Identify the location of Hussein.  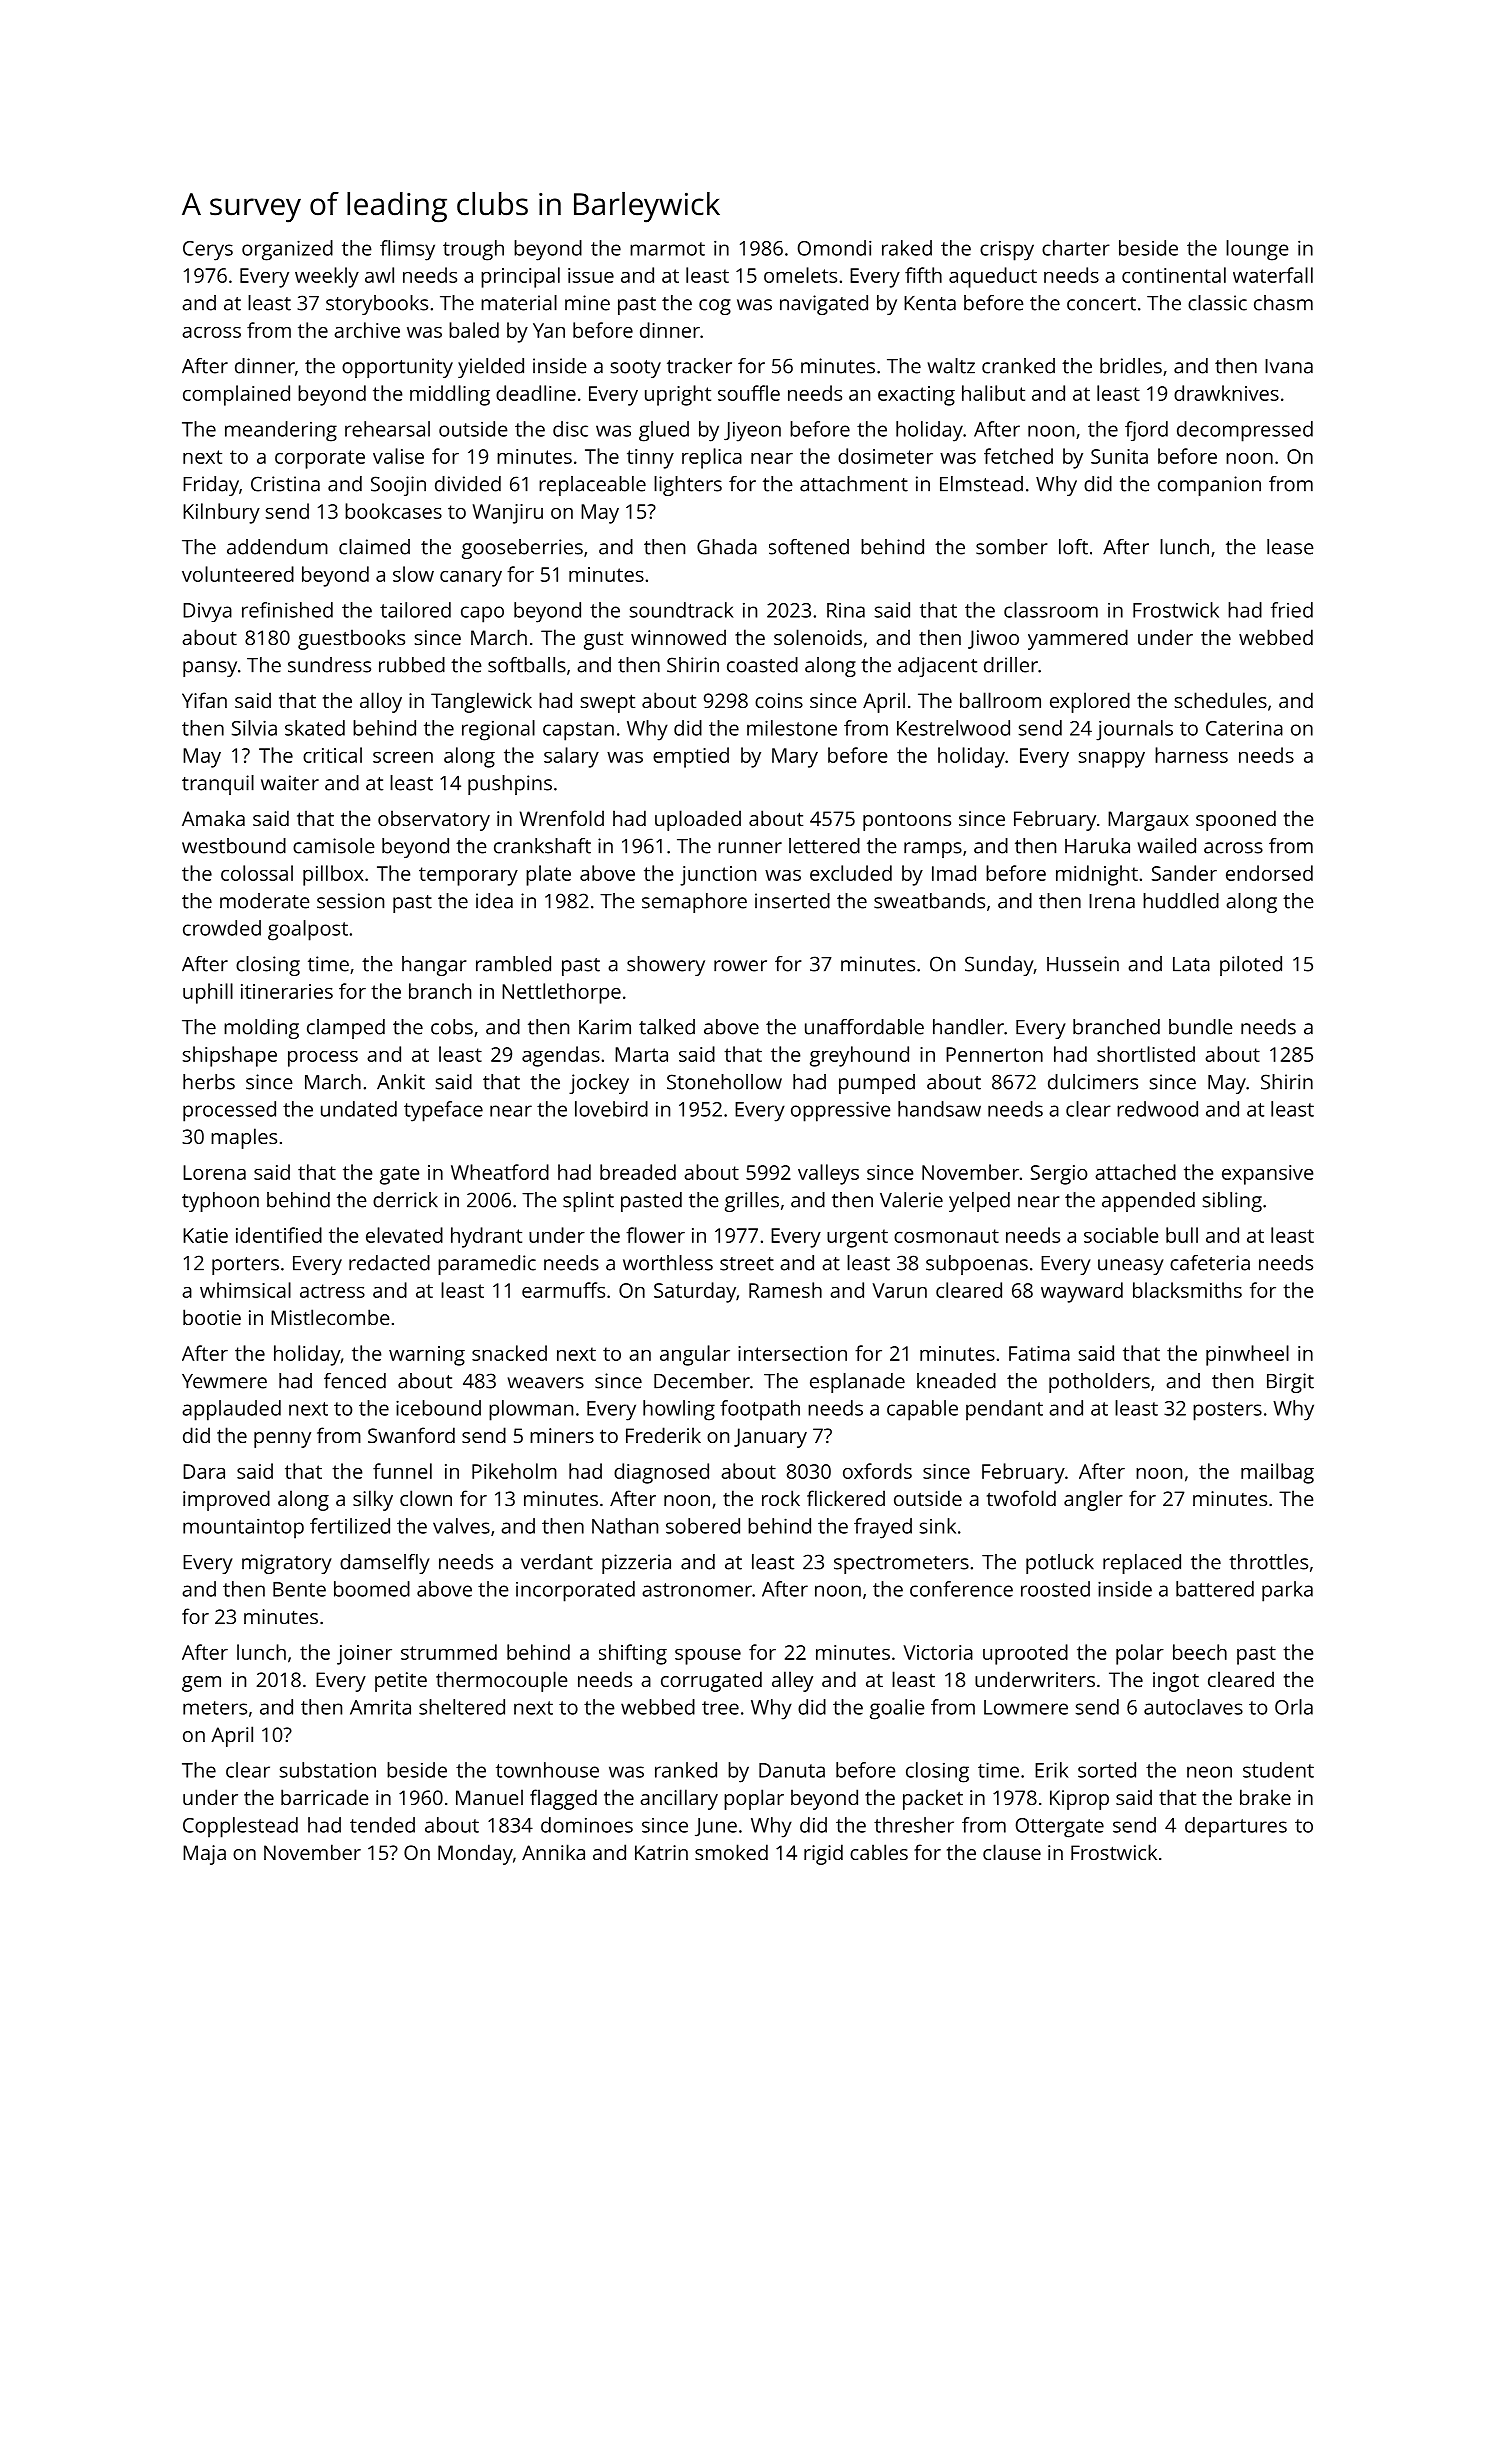
(1083, 964).
